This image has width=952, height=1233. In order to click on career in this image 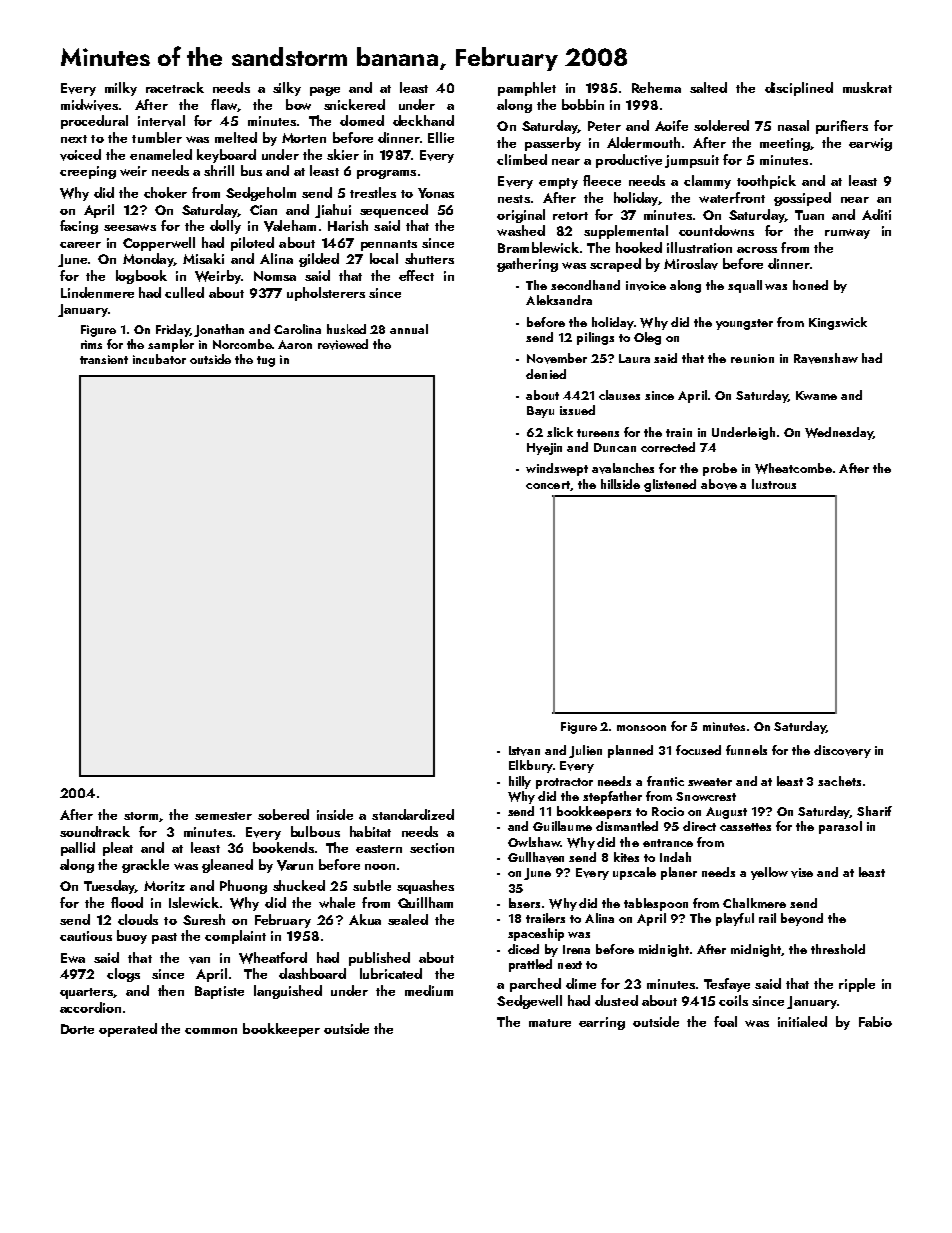, I will do `click(80, 245)`.
